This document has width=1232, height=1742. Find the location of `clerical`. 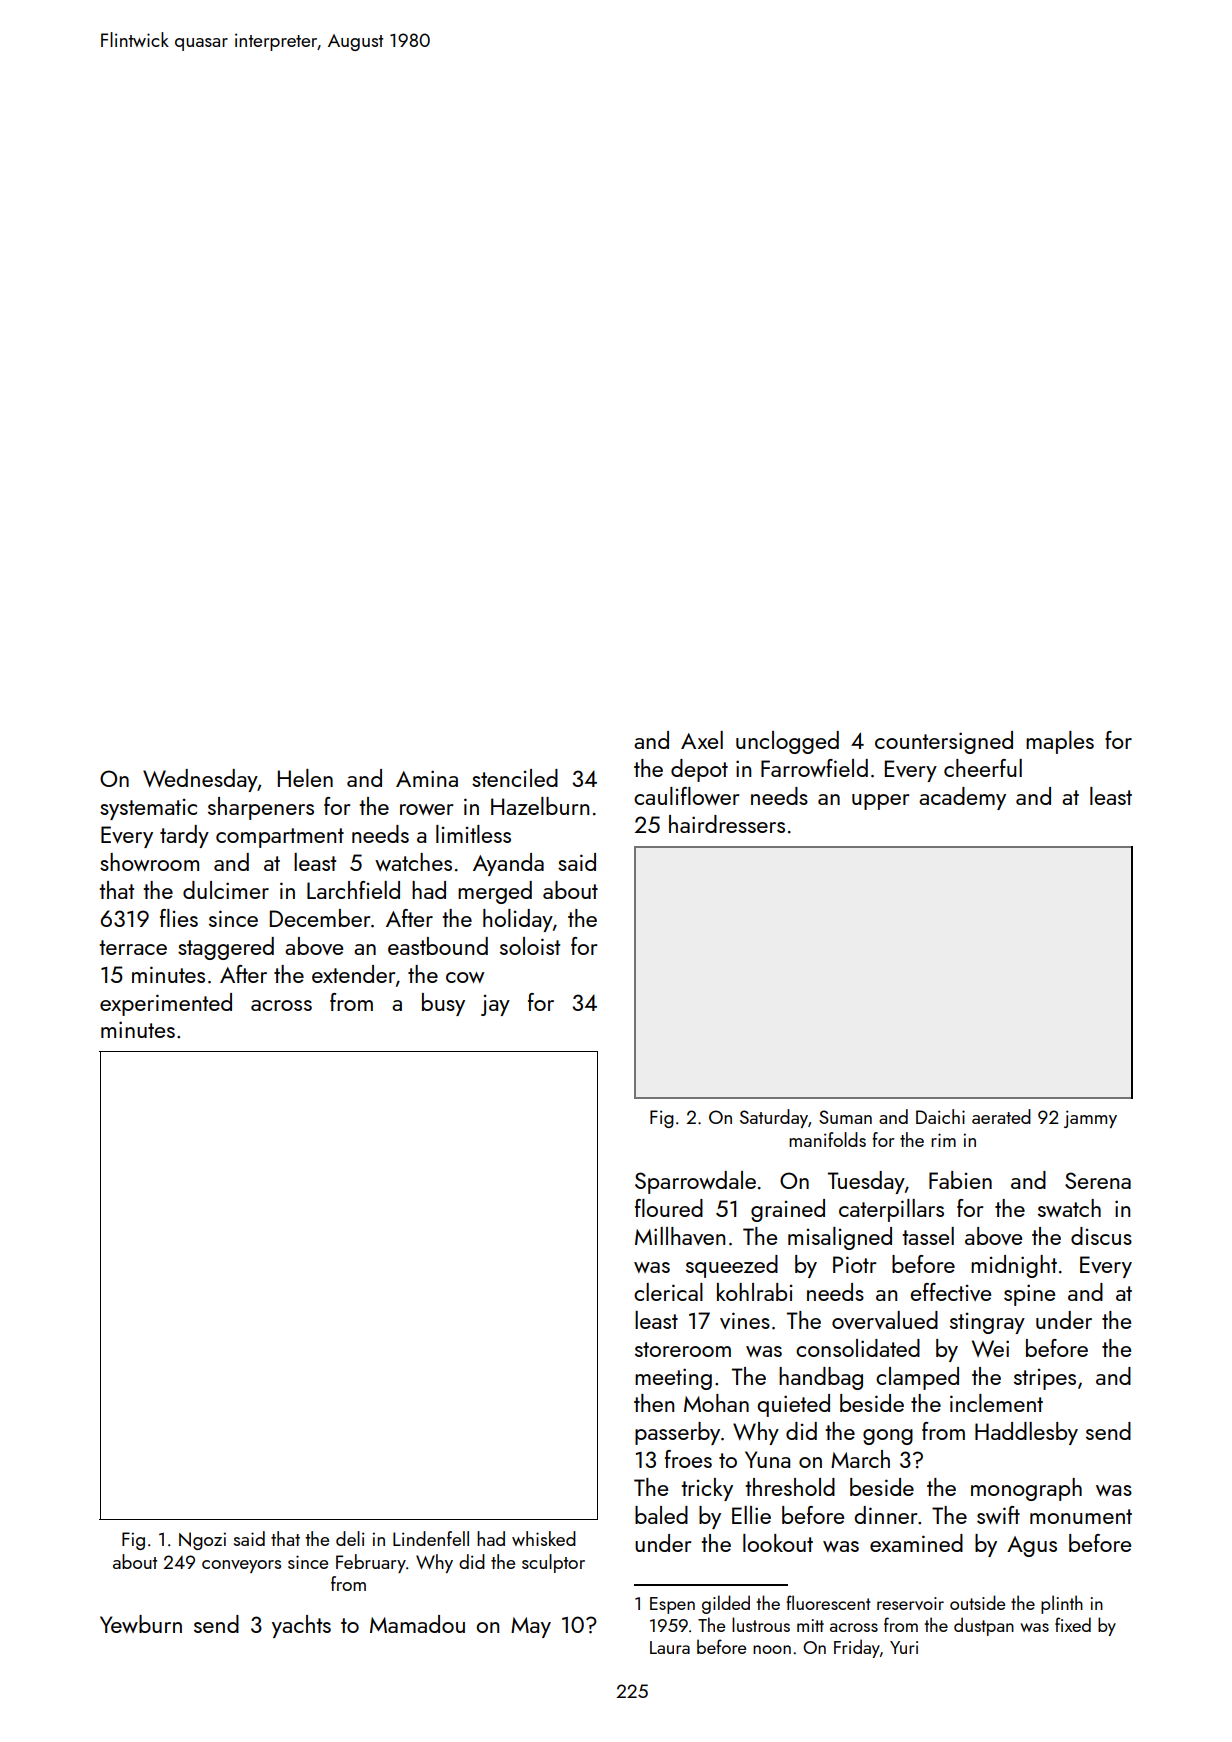

clerical is located at coordinates (668, 1292).
